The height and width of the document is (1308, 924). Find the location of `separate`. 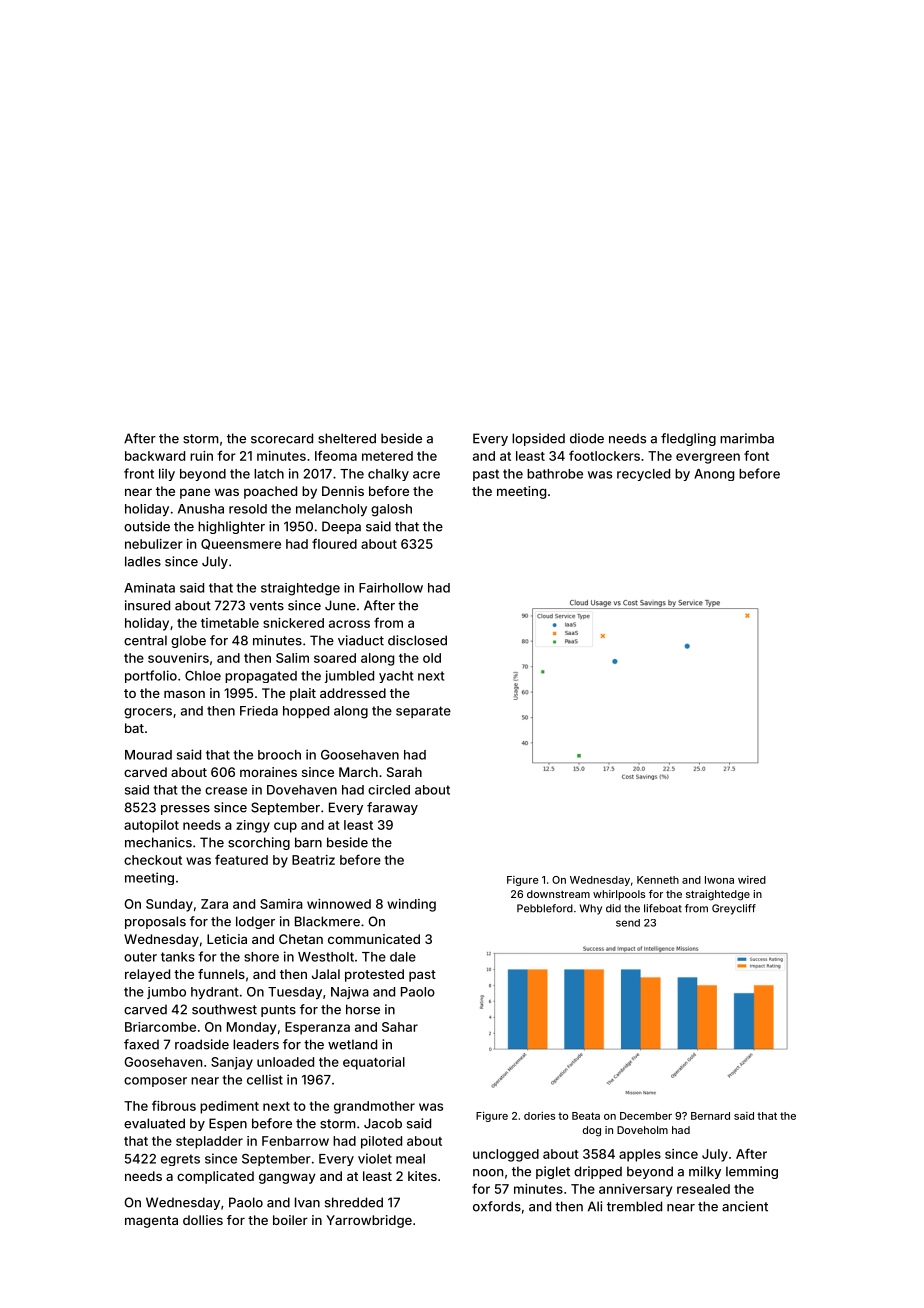

separate is located at coordinates (423, 712).
